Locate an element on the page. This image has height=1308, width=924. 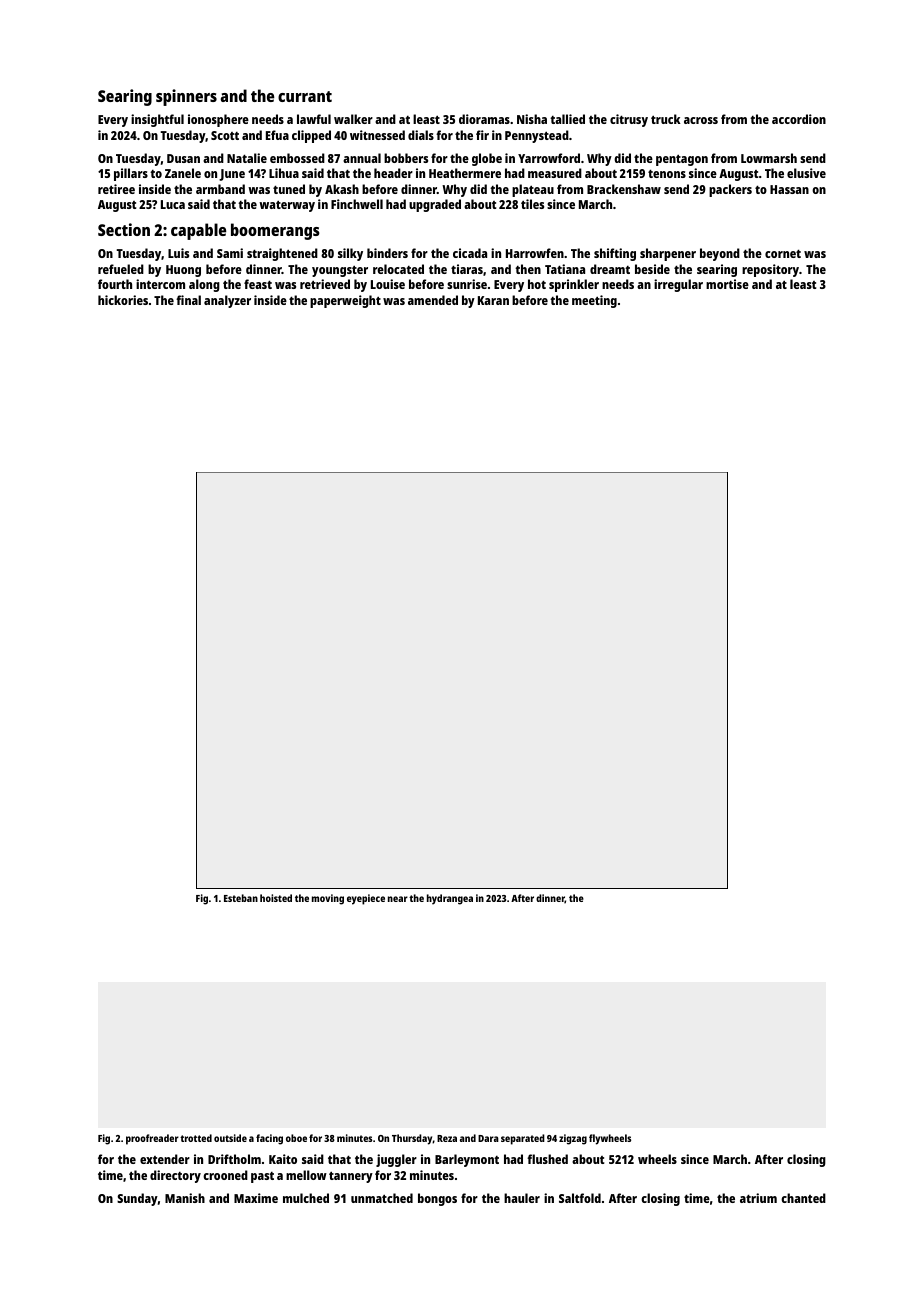
near is located at coordinates (398, 899).
